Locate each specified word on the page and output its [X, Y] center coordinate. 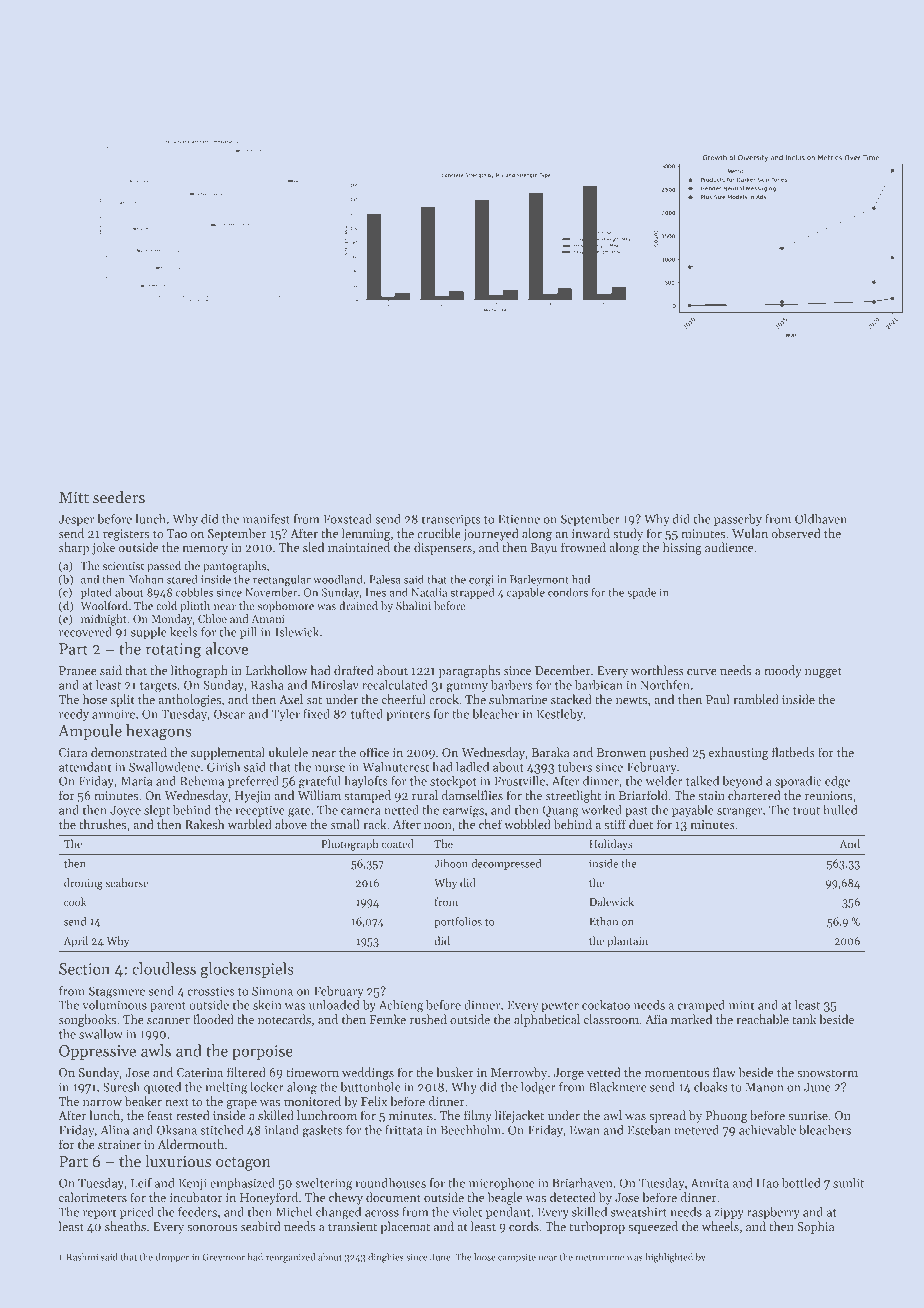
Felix [374, 1101]
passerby [738, 520]
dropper [172, 1258]
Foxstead [347, 519]
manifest [266, 519]
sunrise [808, 1115]
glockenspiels [247, 970]
